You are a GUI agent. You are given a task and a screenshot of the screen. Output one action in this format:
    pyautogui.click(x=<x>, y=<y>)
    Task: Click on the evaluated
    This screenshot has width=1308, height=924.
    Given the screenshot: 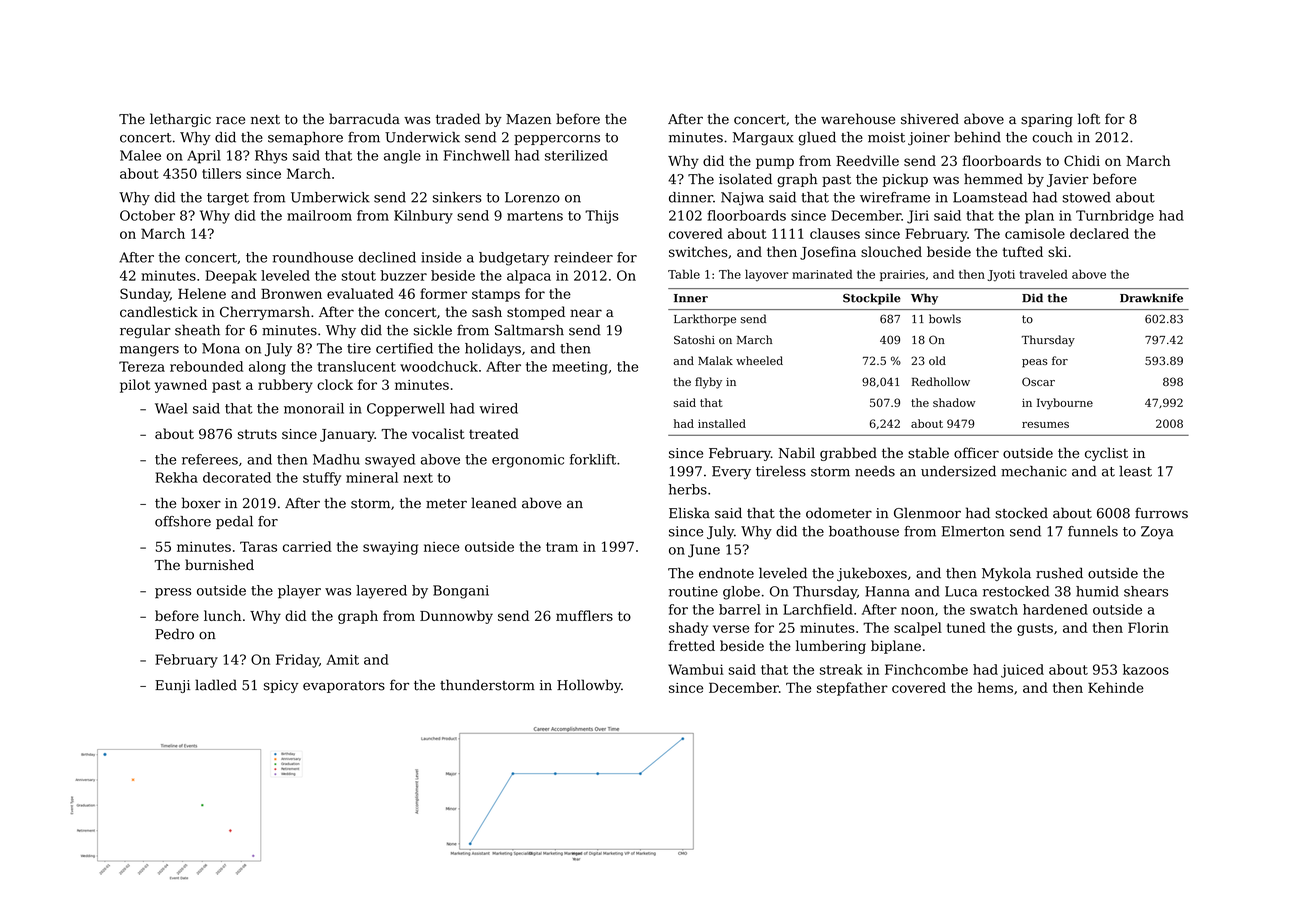 What is the action you would take?
    pyautogui.click(x=360, y=293)
